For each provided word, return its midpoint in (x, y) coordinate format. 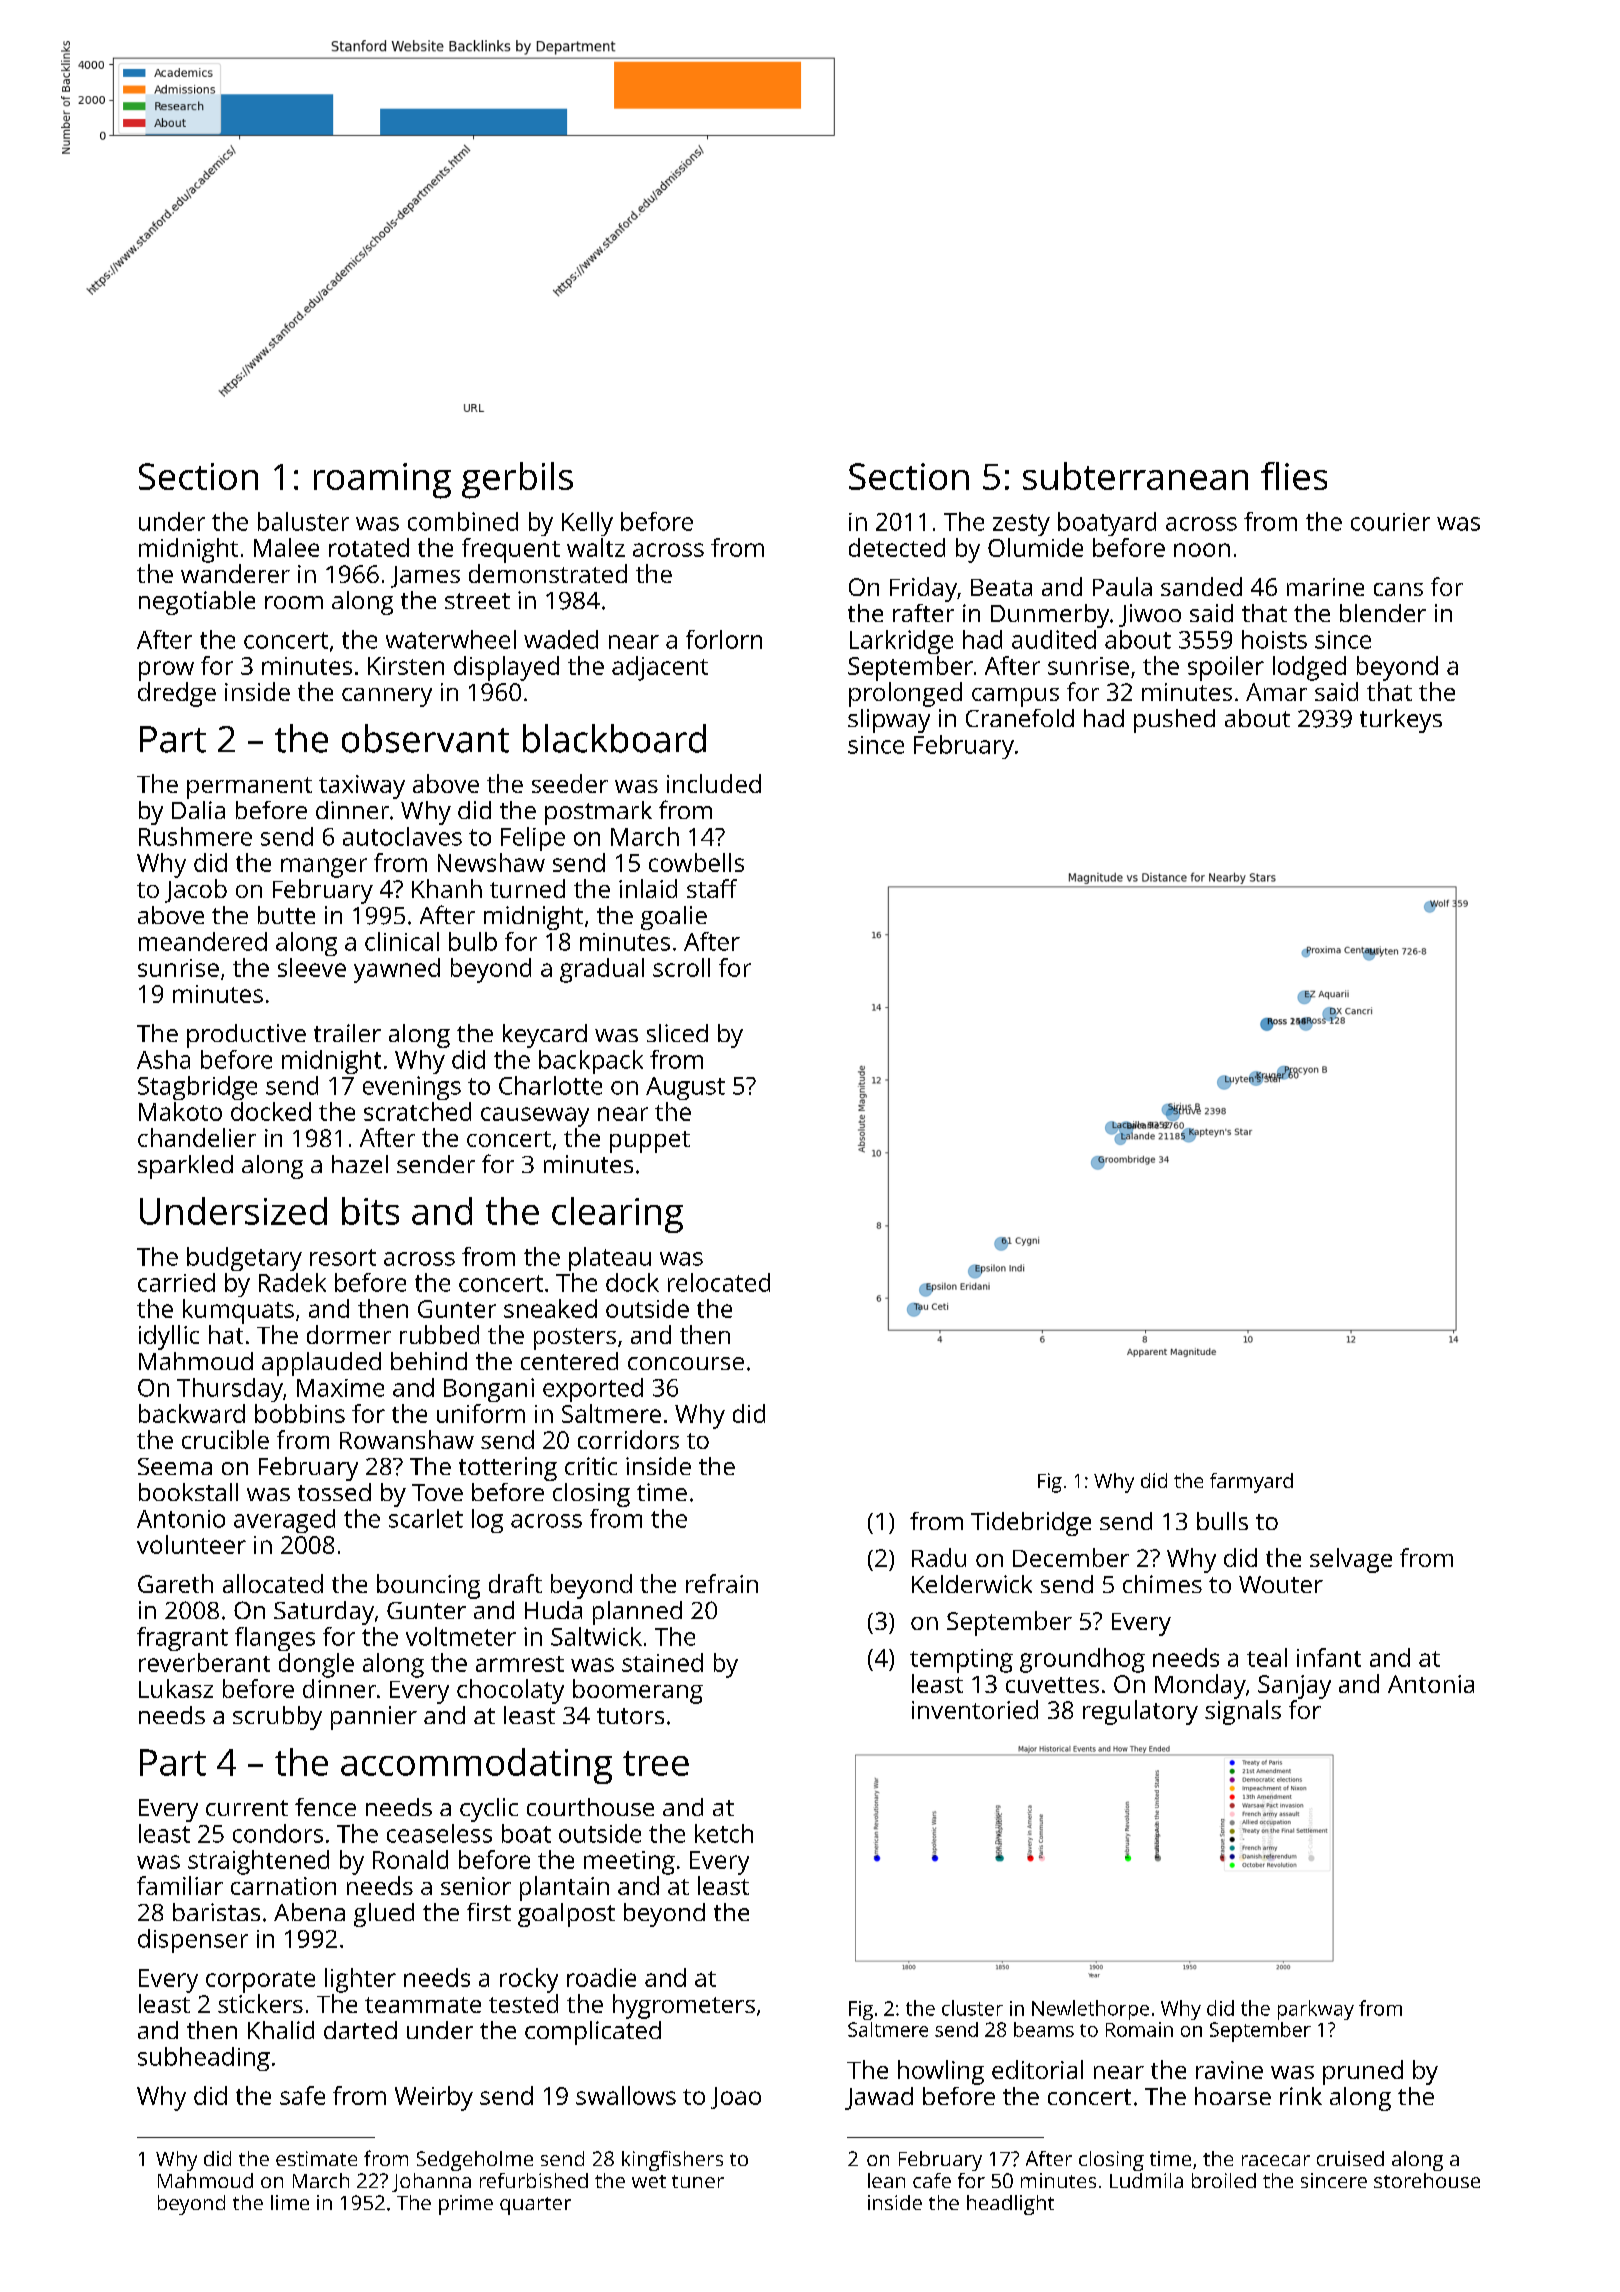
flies (1294, 476)
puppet (650, 1142)
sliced (677, 1033)
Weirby (434, 2098)
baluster (303, 521)
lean (886, 2180)
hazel (360, 1164)
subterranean (1135, 476)
